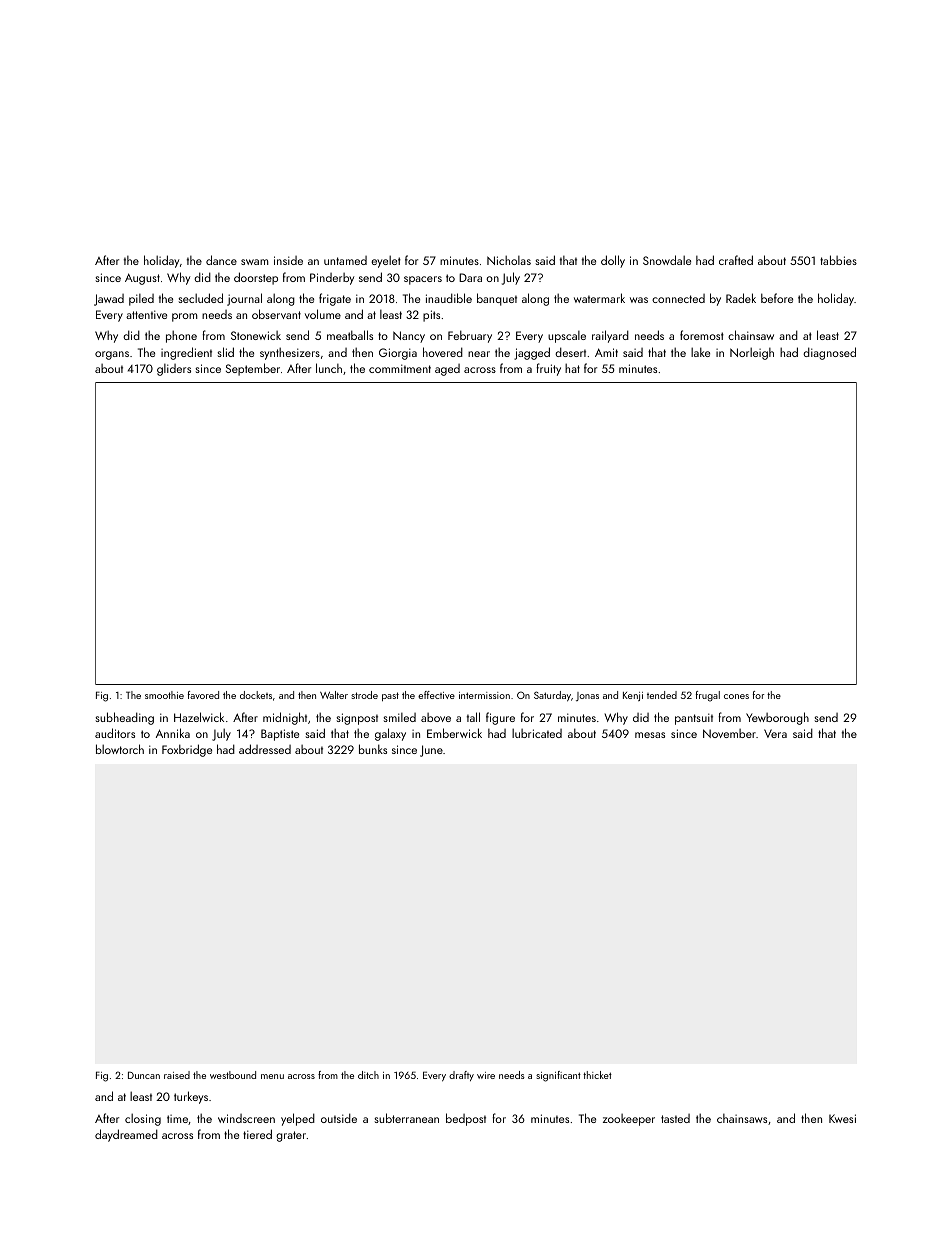 The height and width of the screenshot is (1233, 952). I want to click on Radek, so click(741, 298).
